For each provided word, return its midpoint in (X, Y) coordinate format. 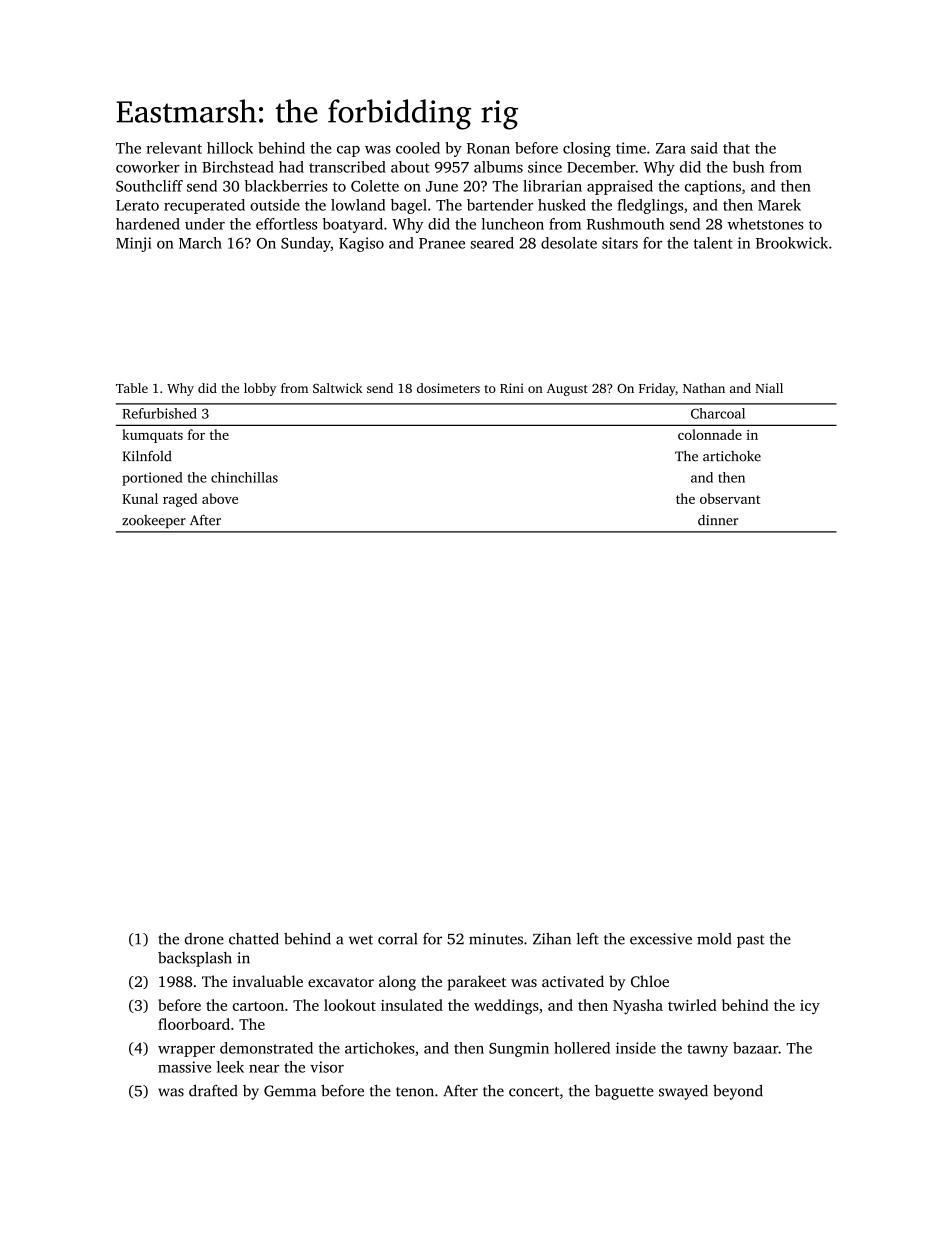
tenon (415, 1092)
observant (730, 498)
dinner (718, 520)
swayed (683, 1092)
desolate (569, 243)
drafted (213, 1091)
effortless (286, 224)
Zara (671, 148)
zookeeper (154, 521)
